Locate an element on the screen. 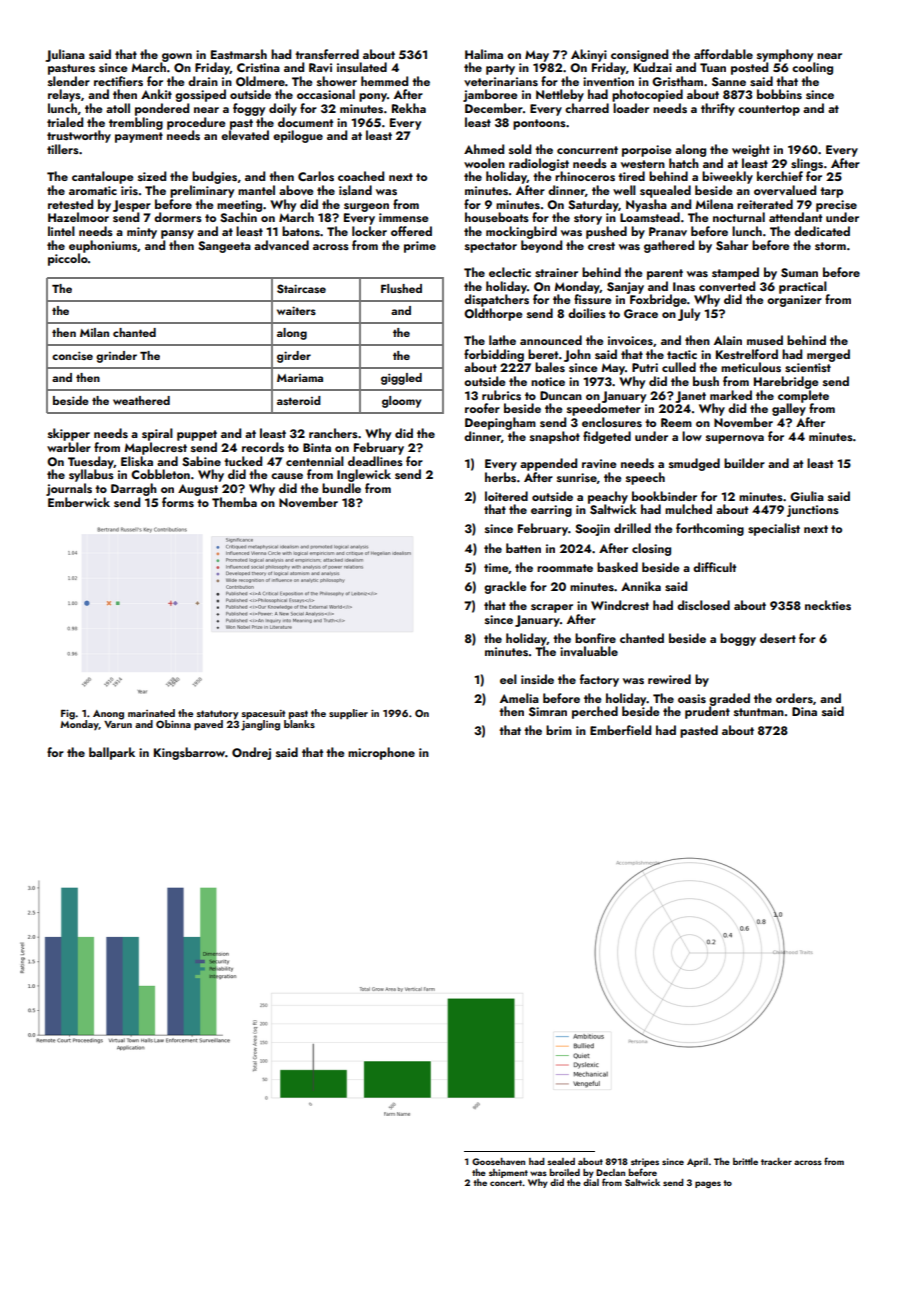 This screenshot has height=1316, width=908. tracker is located at coordinates (776, 1161).
